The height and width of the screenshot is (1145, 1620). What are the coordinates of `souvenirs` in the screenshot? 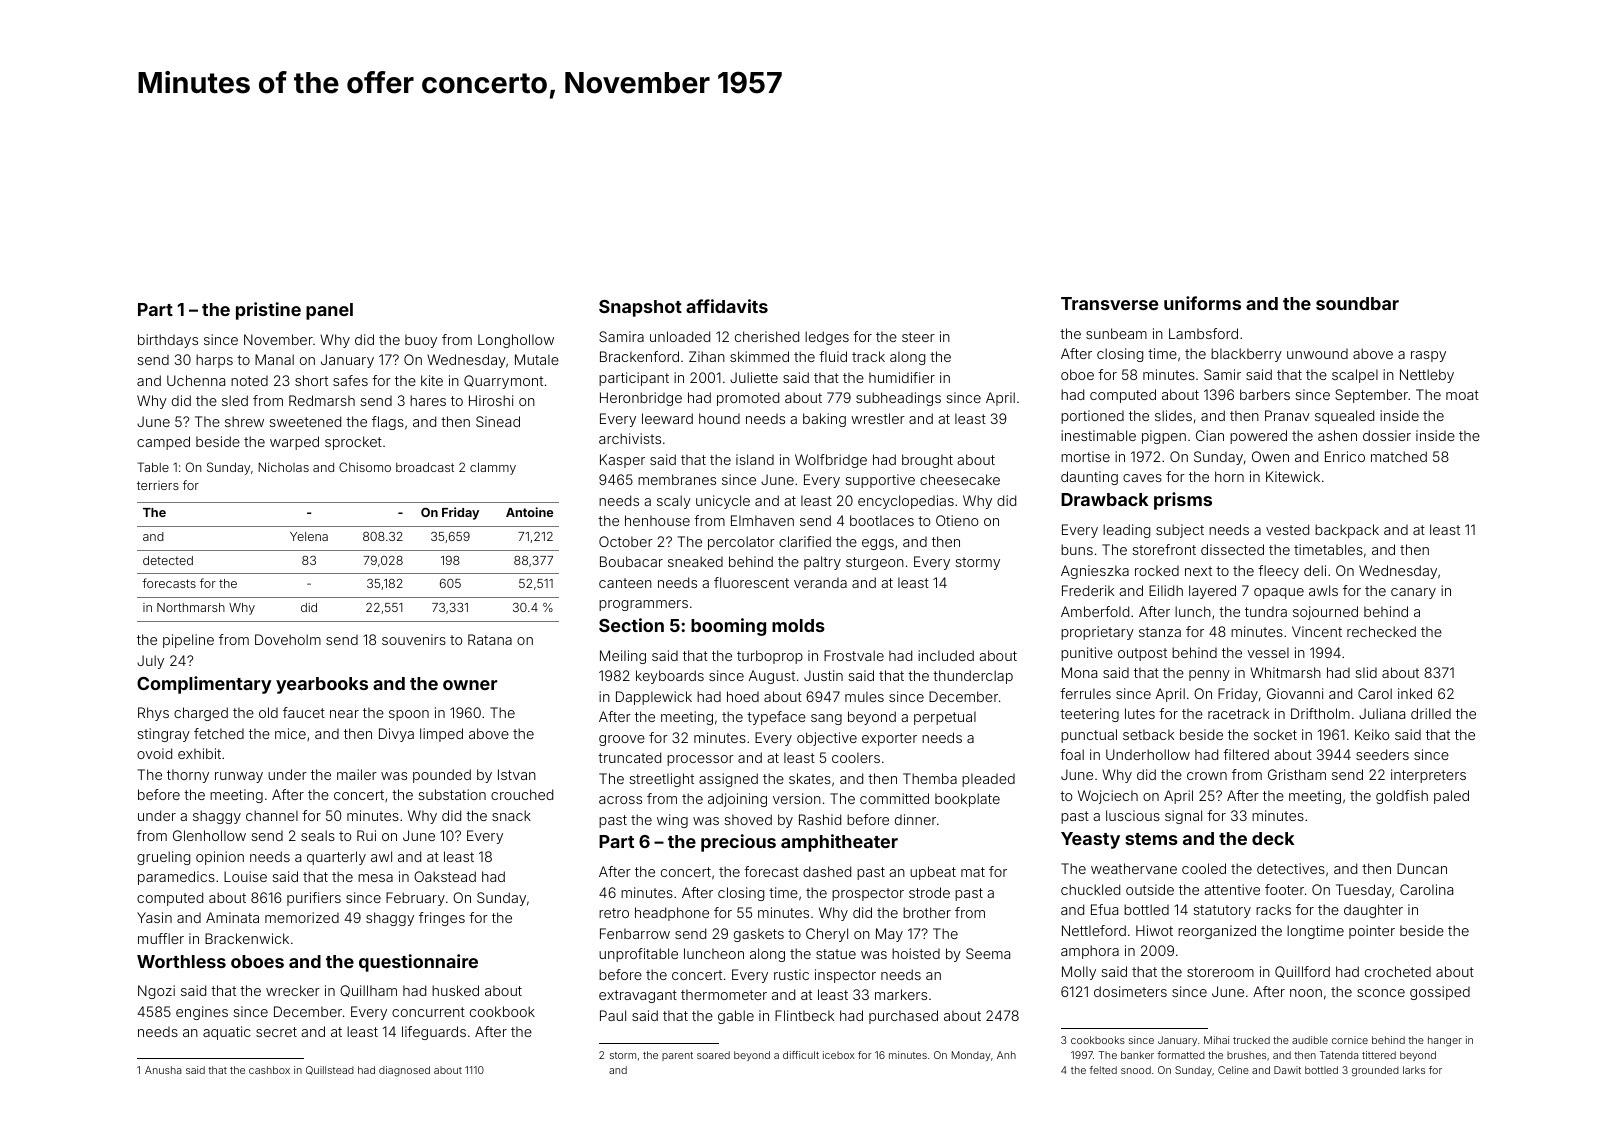 It's located at (414, 639).
